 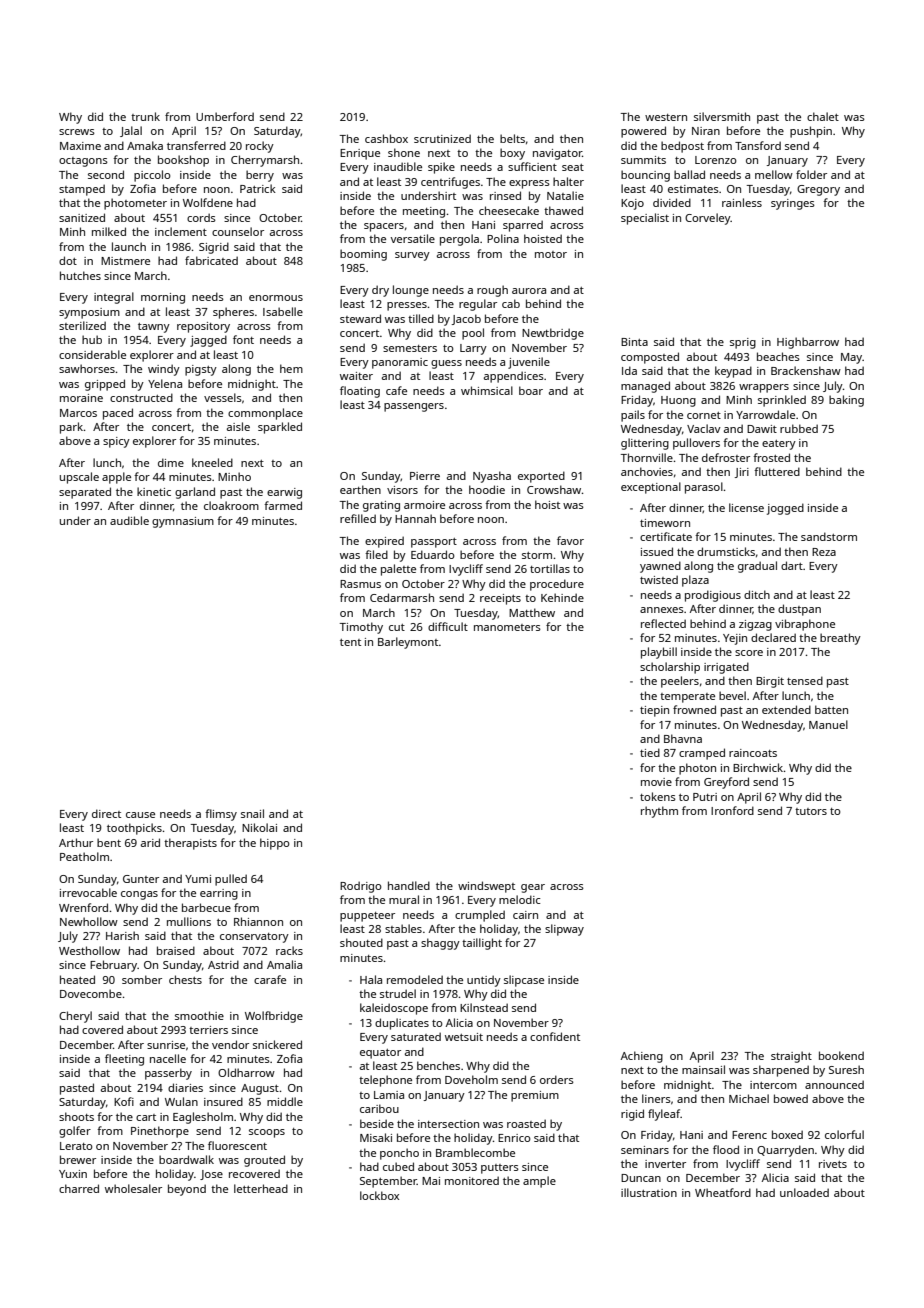 What do you see at coordinates (168, 1058) in the page?
I see `nacelle` at bounding box center [168, 1058].
